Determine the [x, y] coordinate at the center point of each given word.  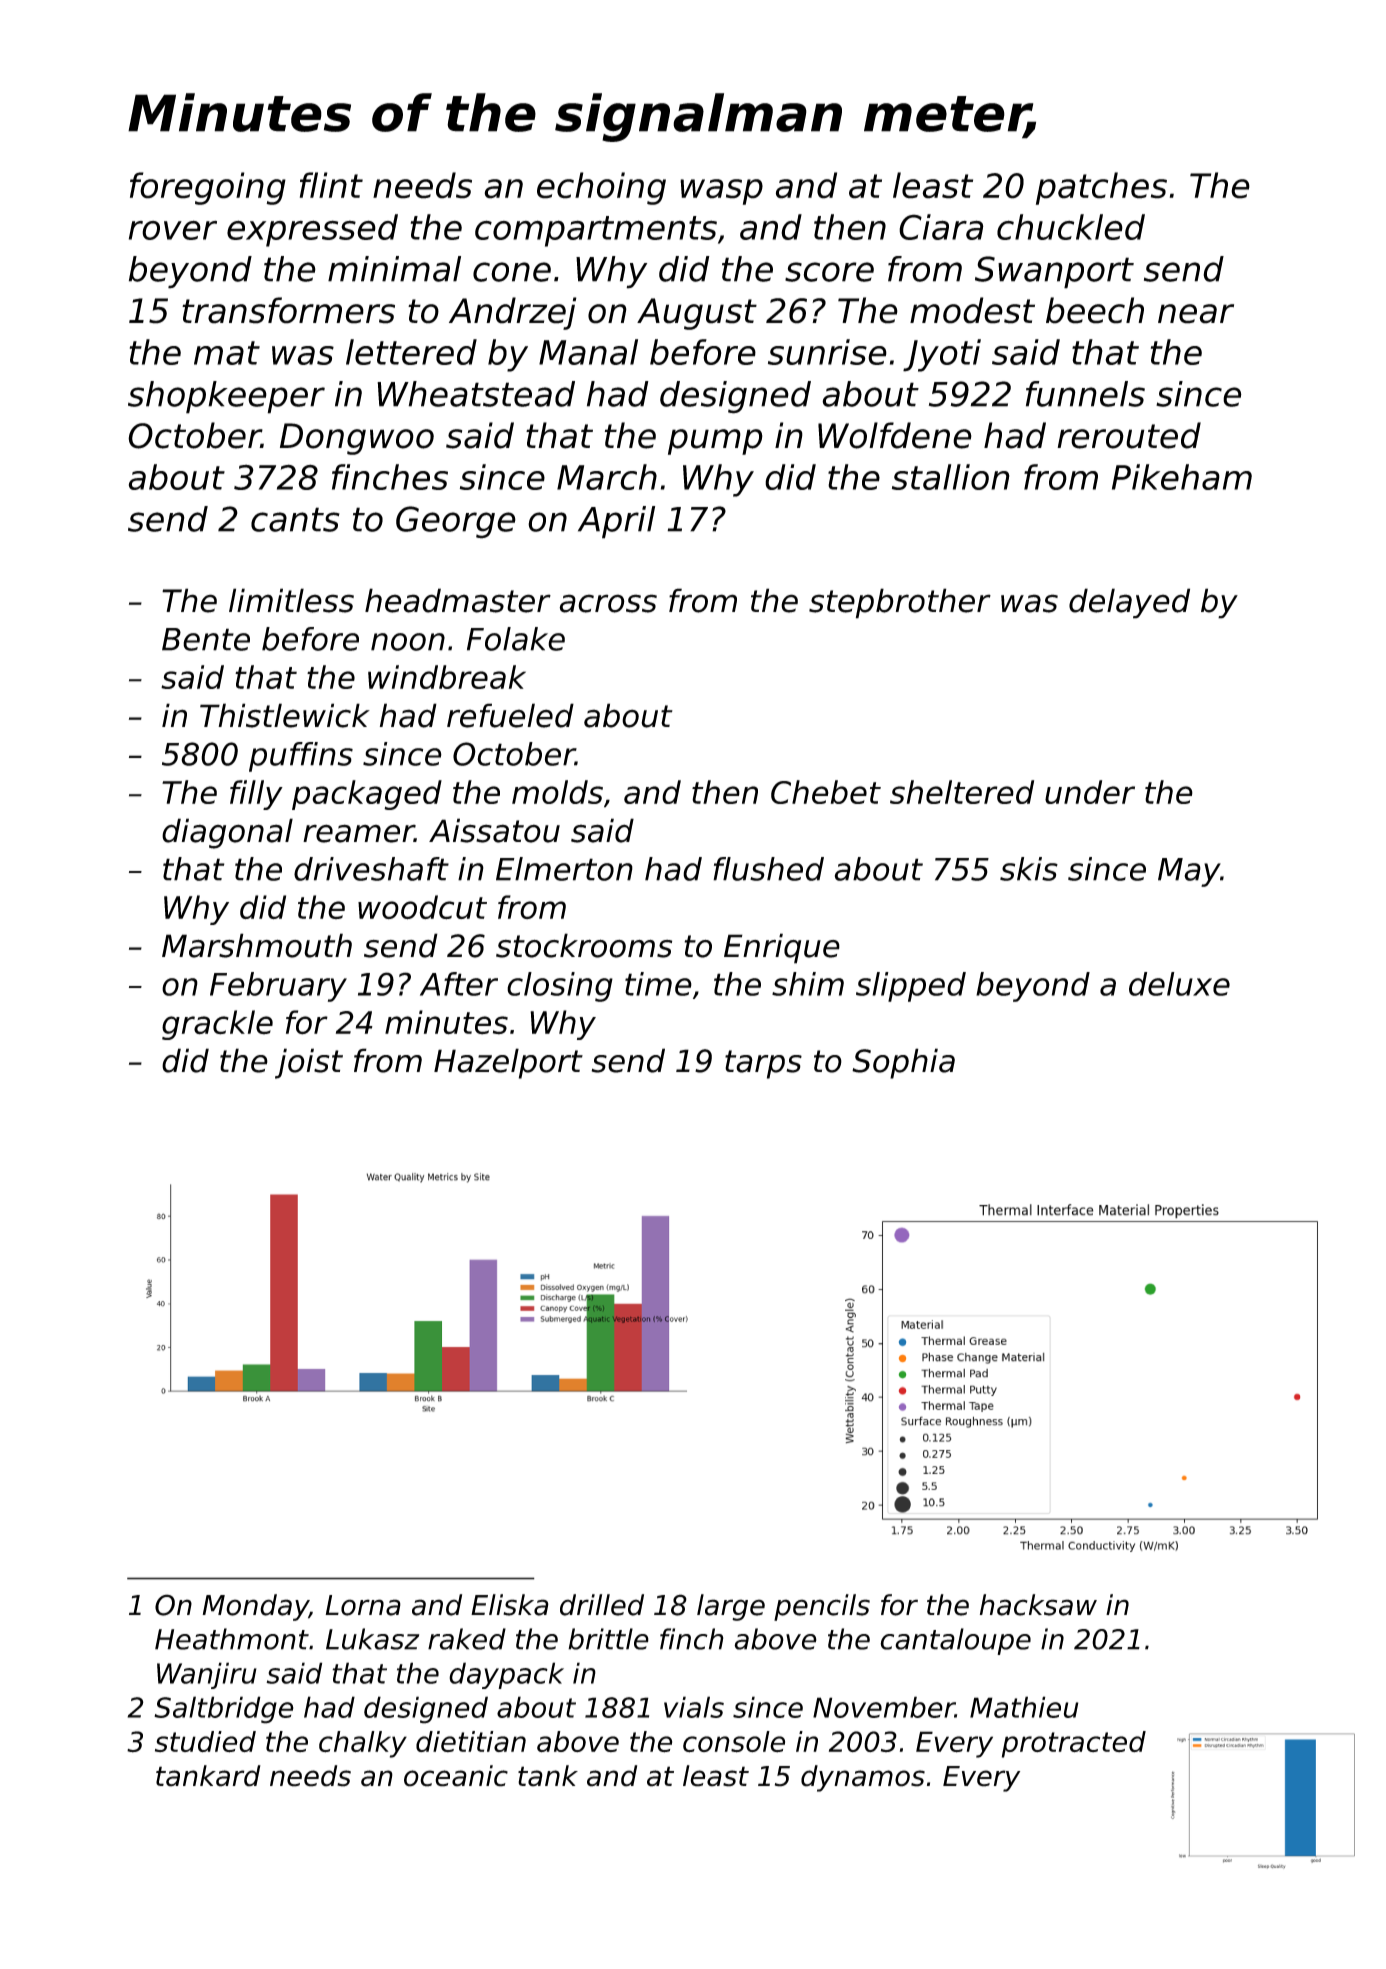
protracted [1074, 1744]
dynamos [863, 1778]
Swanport [1054, 272]
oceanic [456, 1776]
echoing [601, 188]
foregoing [208, 188]
